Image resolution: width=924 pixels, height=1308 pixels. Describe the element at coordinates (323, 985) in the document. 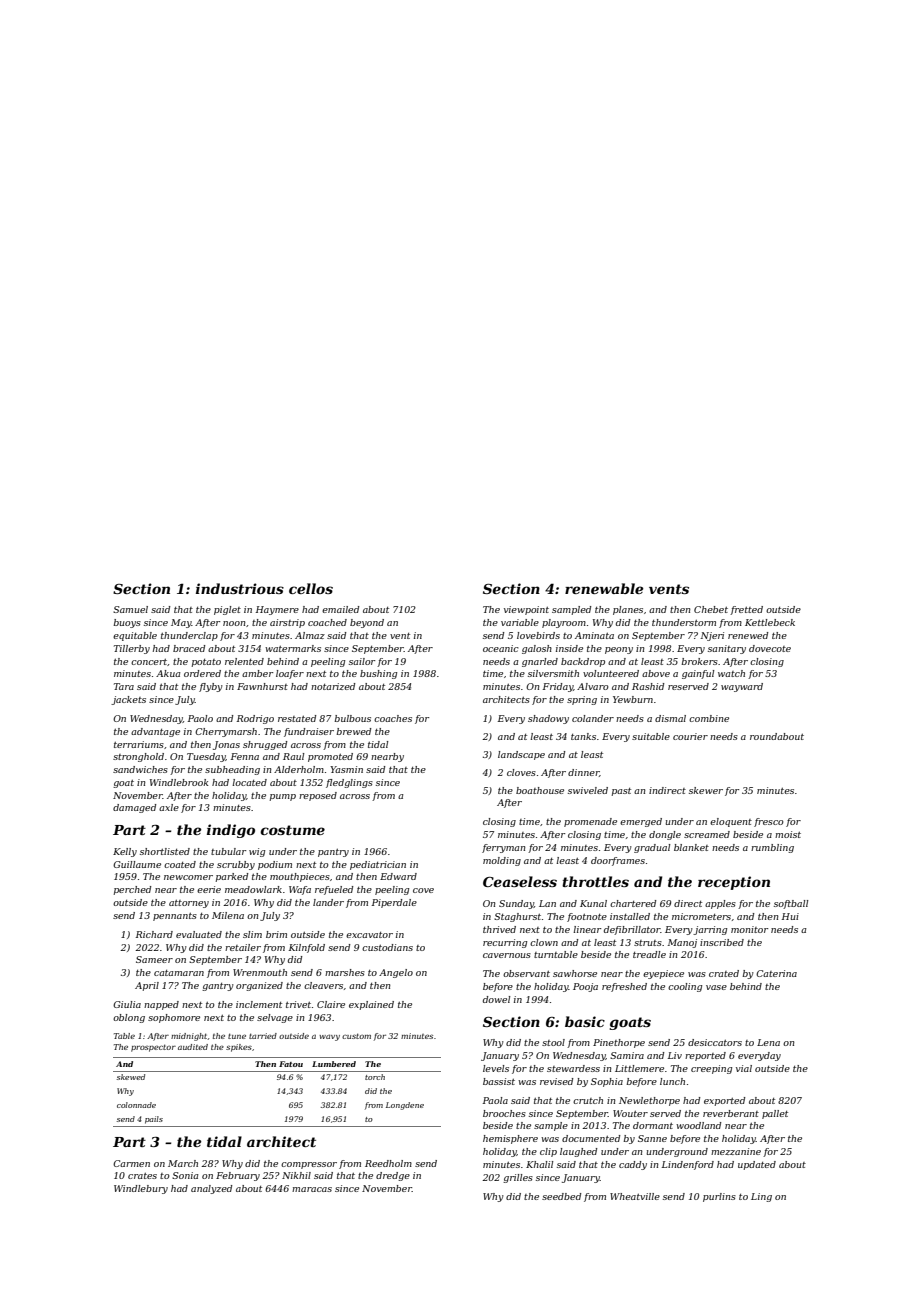

I see `cleavers` at that location.
